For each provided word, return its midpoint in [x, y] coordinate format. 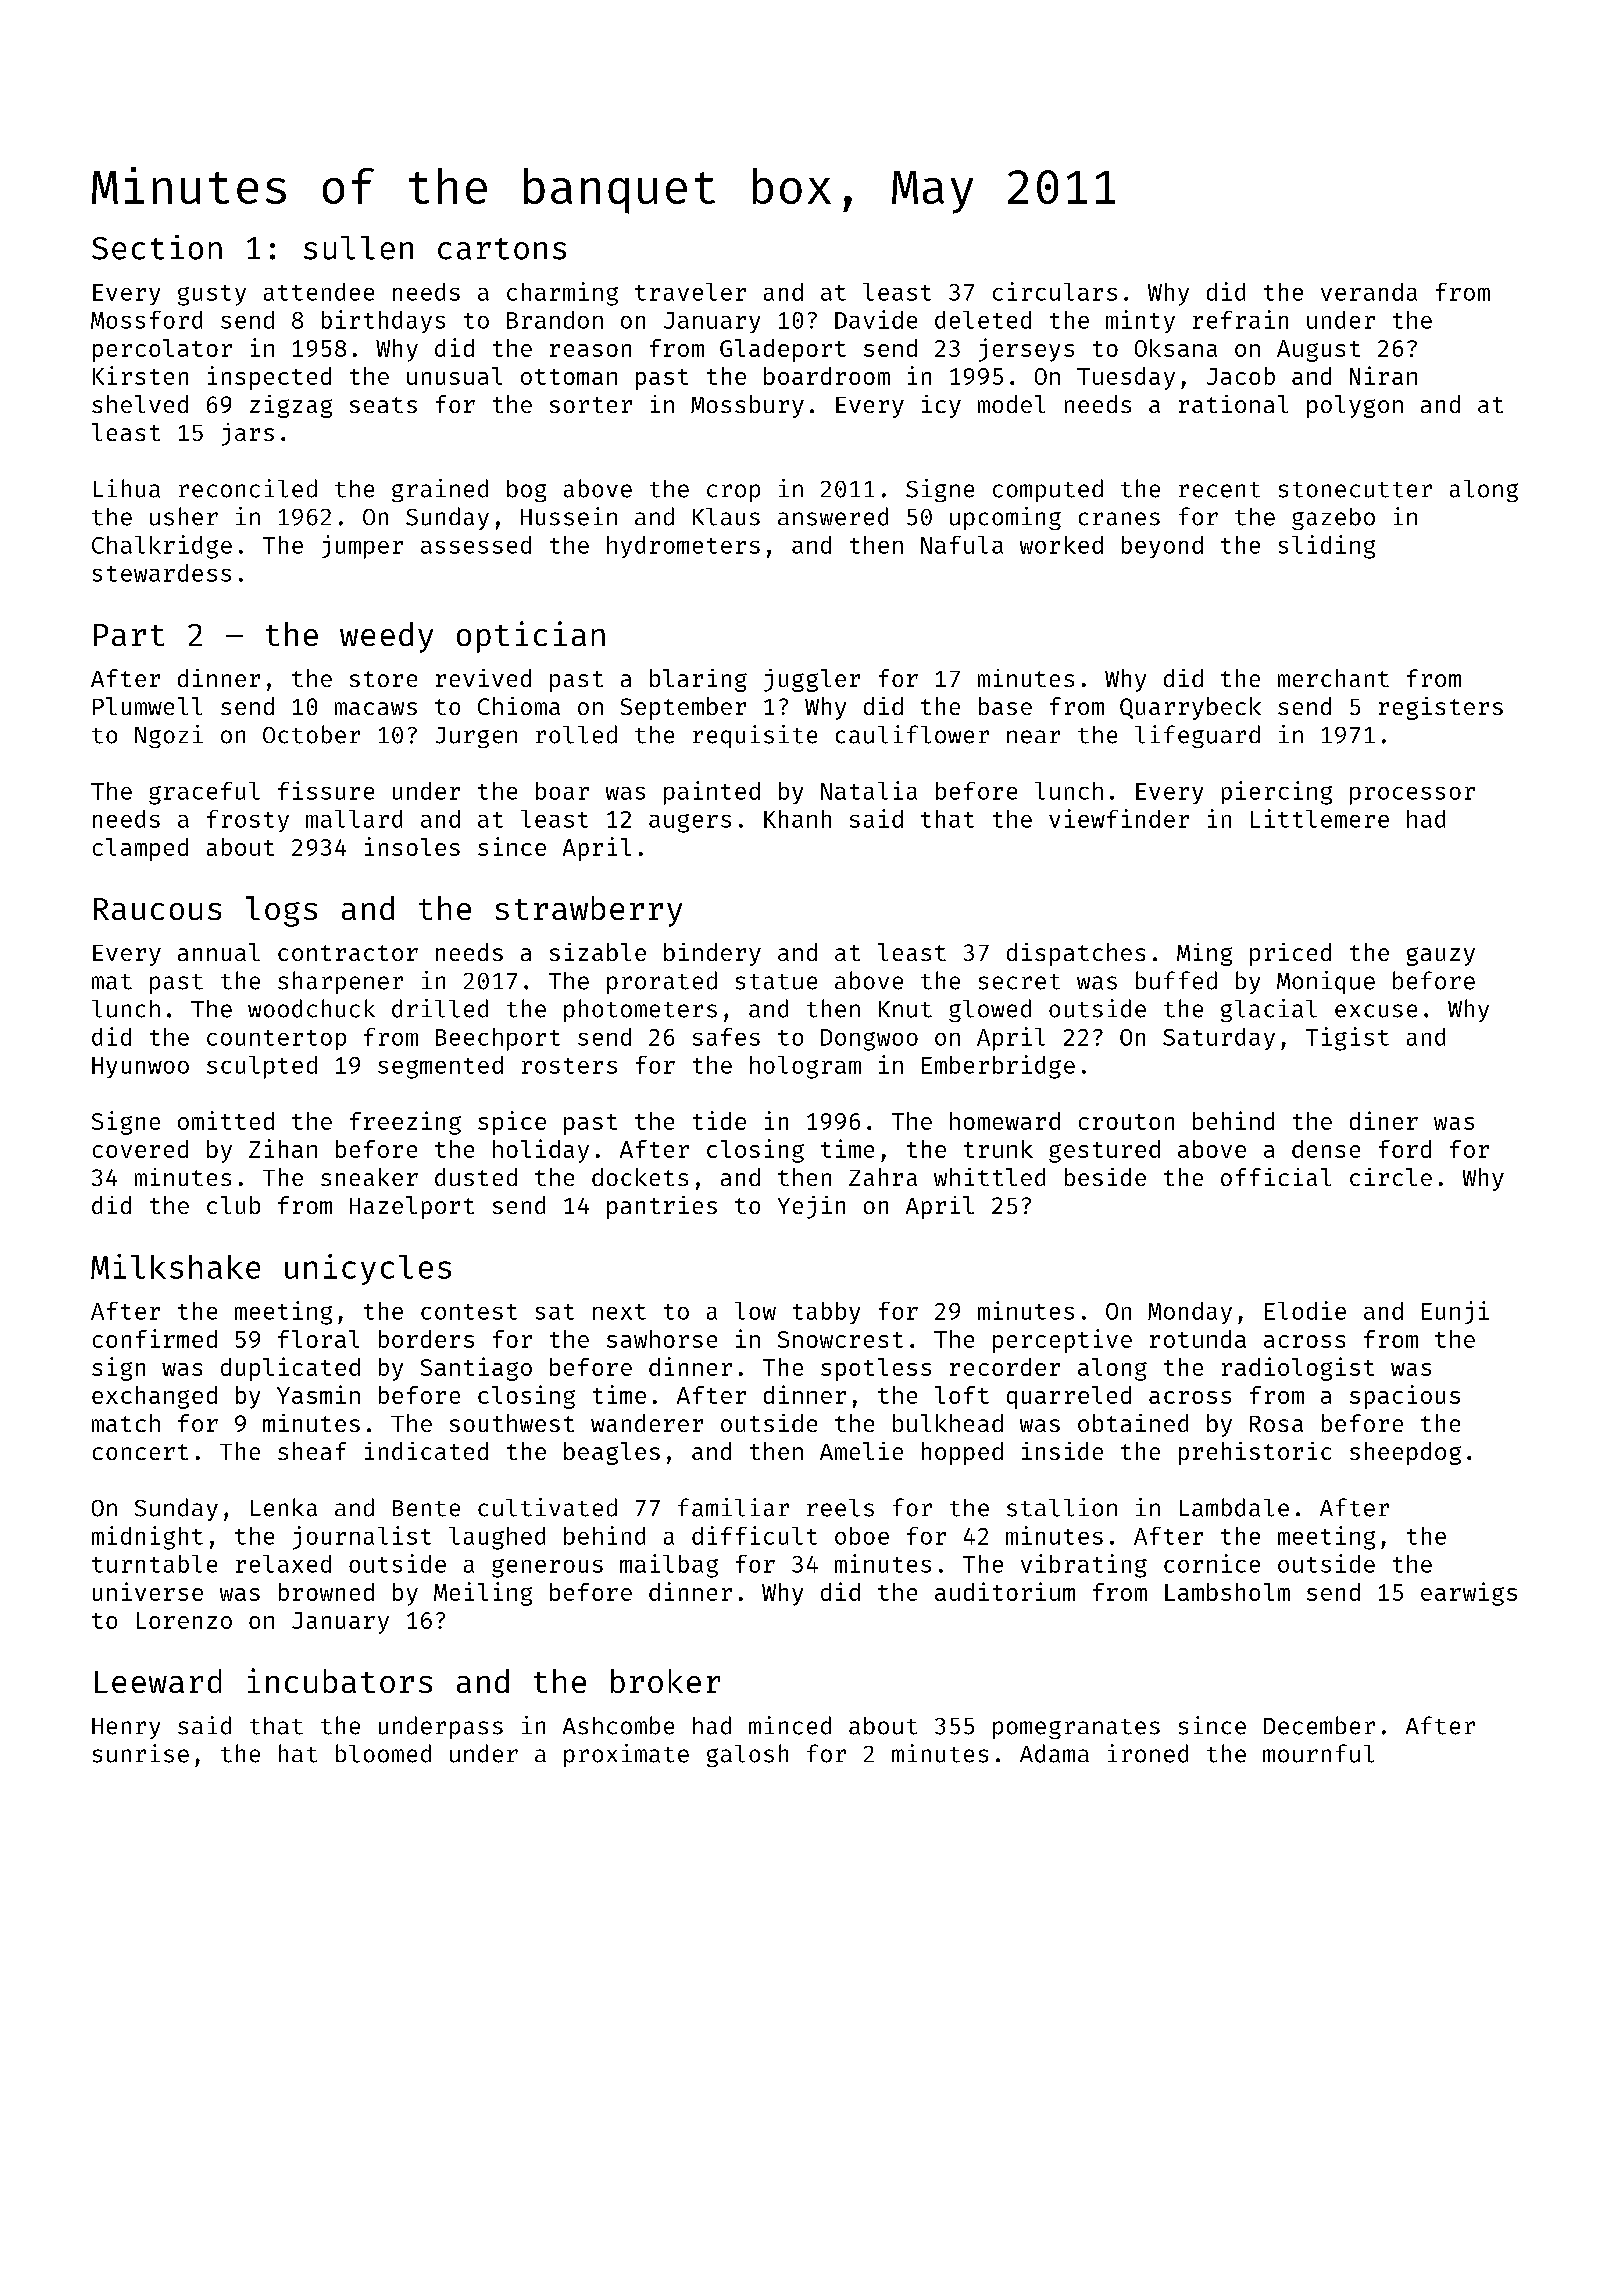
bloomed [383, 1753]
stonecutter [1355, 490]
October [311, 734]
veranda [1369, 292]
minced [790, 1725]
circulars [1055, 291]
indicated [426, 1451]
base [1005, 706]
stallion [1062, 1507]
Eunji [1455, 1312]
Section [157, 247]
